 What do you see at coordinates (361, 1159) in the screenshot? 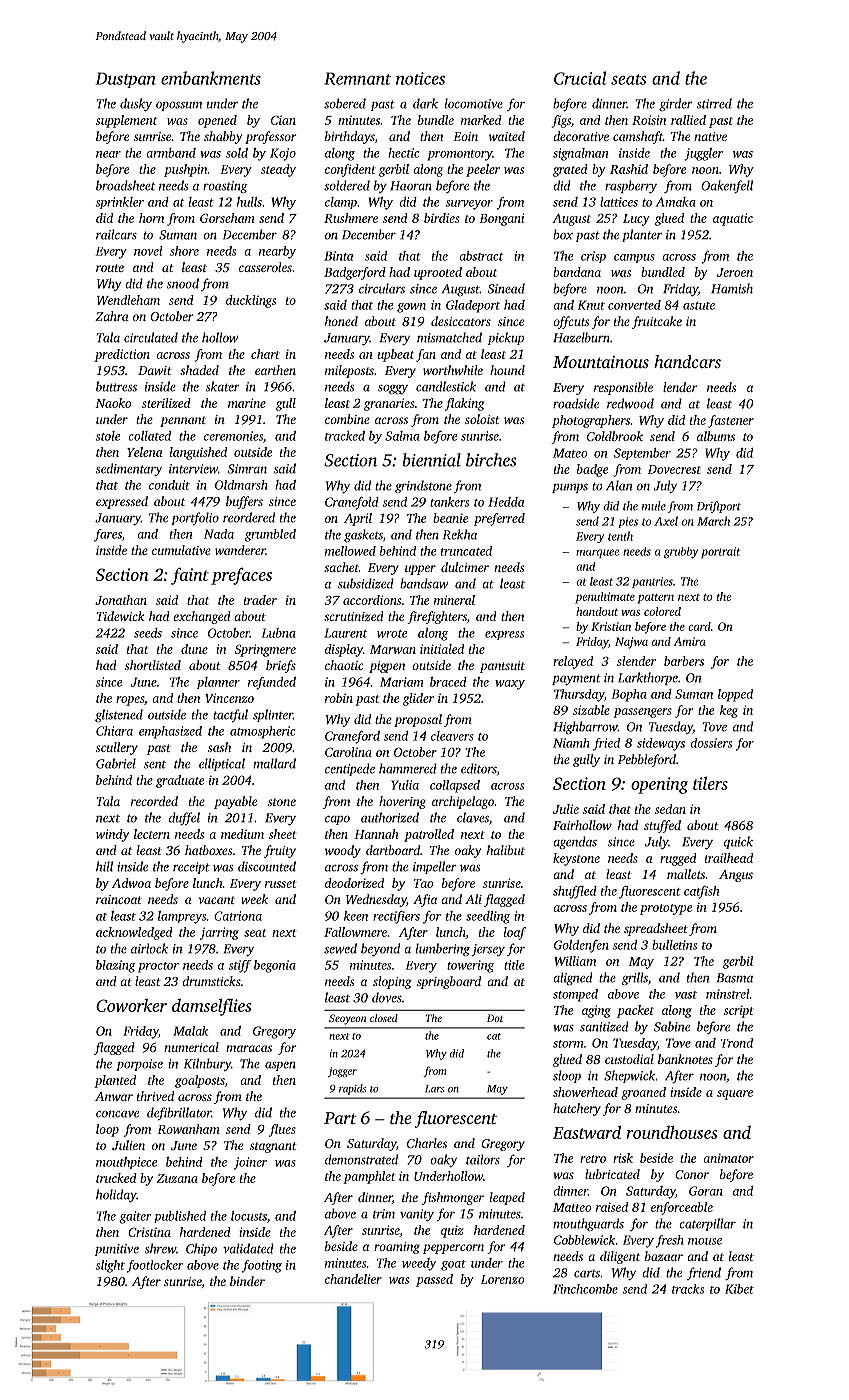
I see `demonstrated` at bounding box center [361, 1159].
